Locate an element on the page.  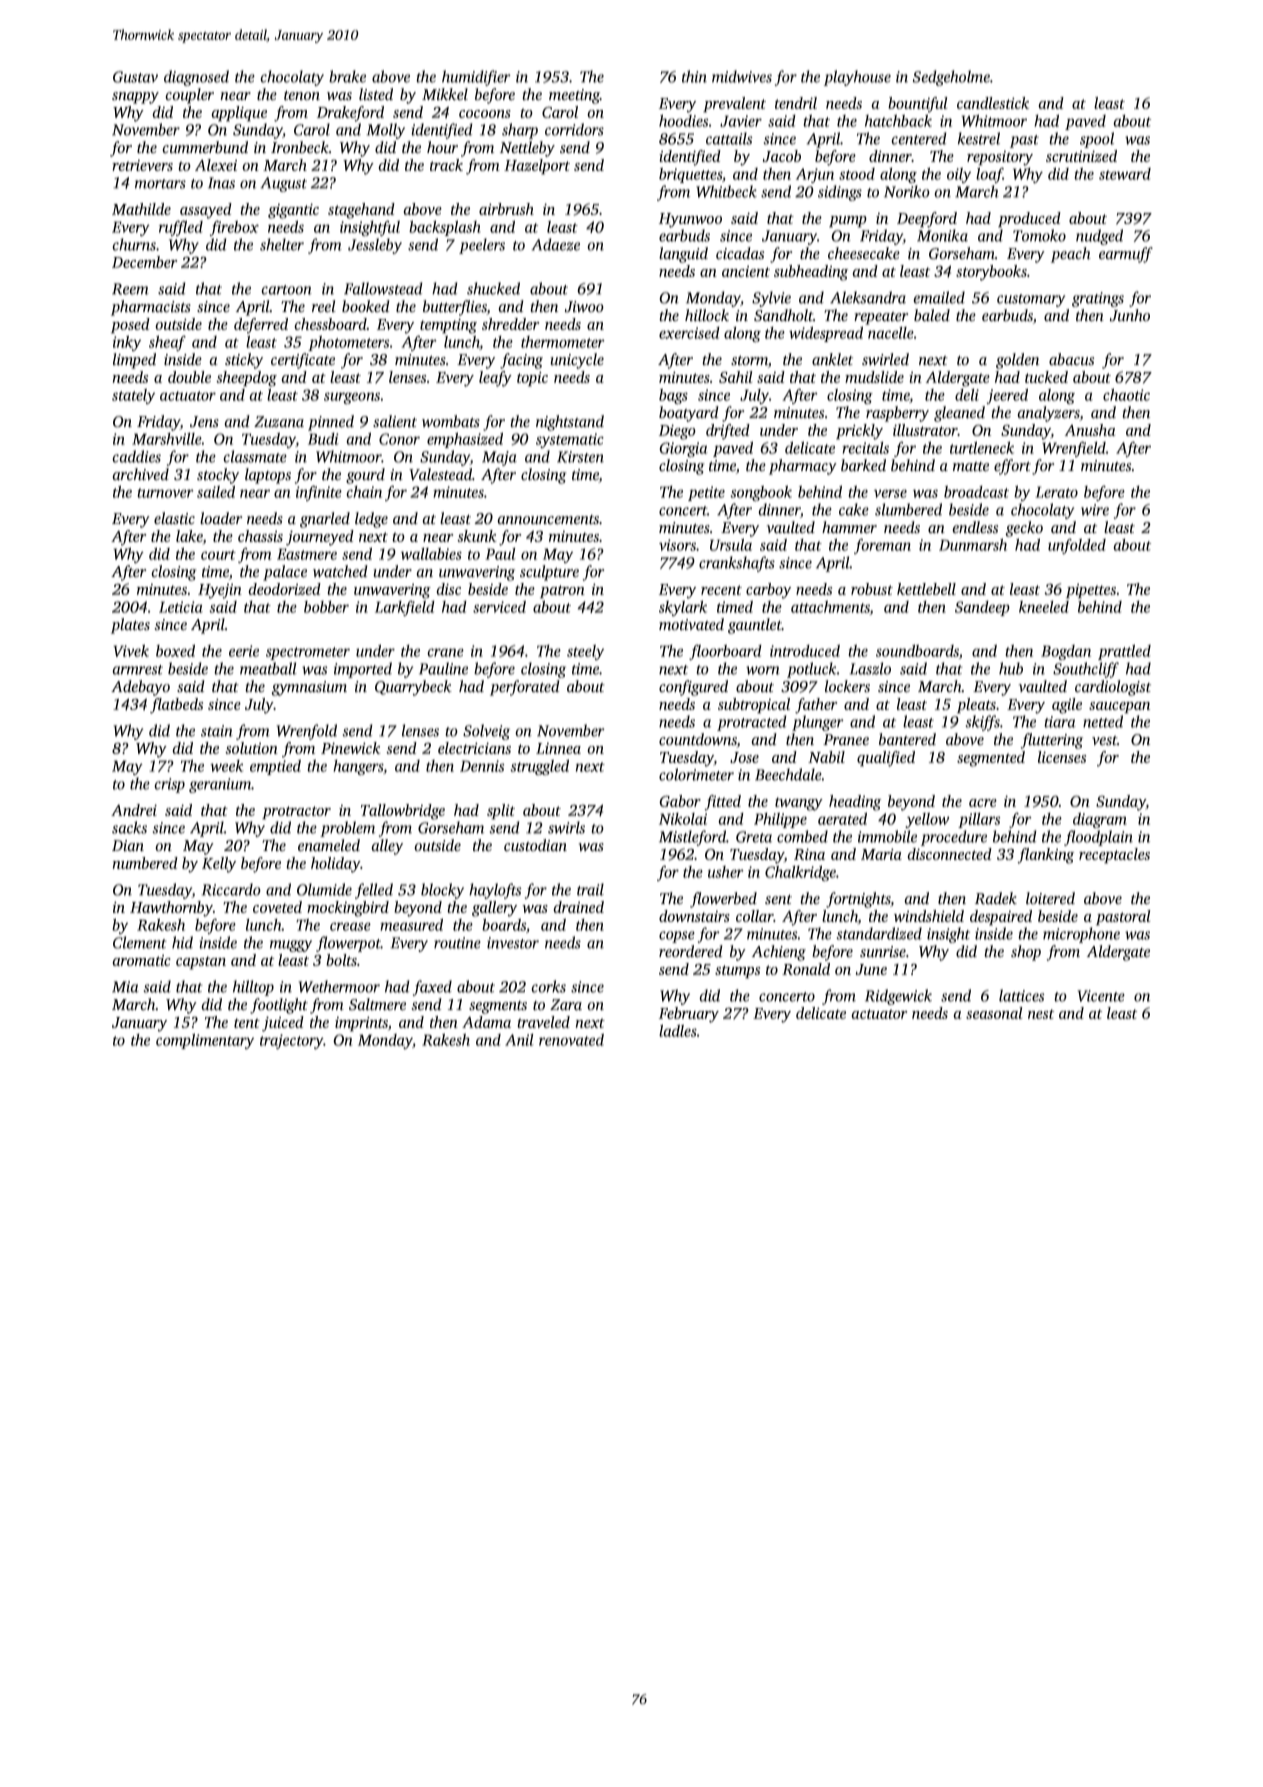
pharmacists is located at coordinates (151, 308).
